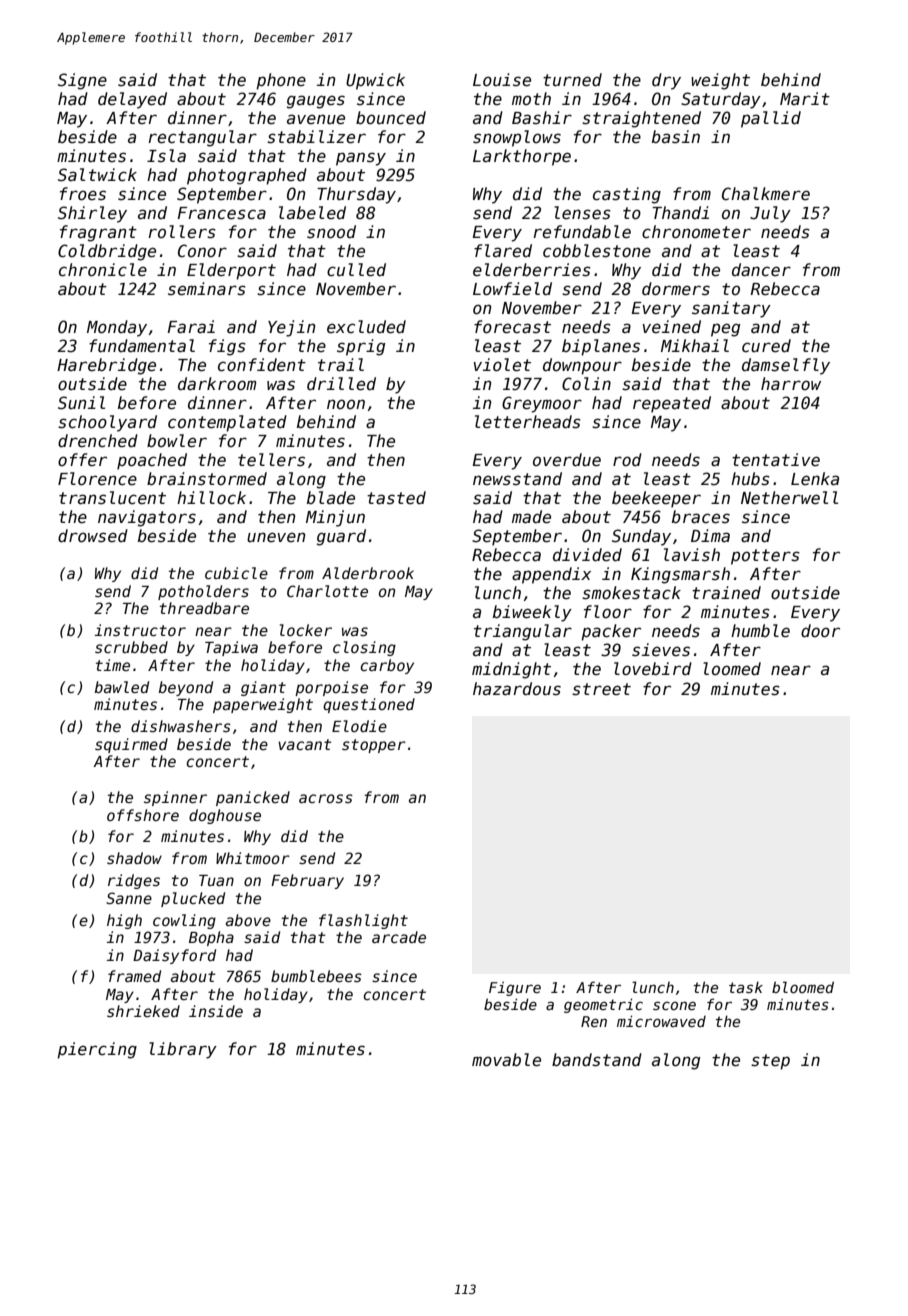 This screenshot has width=908, height=1316. What do you see at coordinates (517, 689) in the screenshot?
I see `hazardous` at bounding box center [517, 689].
